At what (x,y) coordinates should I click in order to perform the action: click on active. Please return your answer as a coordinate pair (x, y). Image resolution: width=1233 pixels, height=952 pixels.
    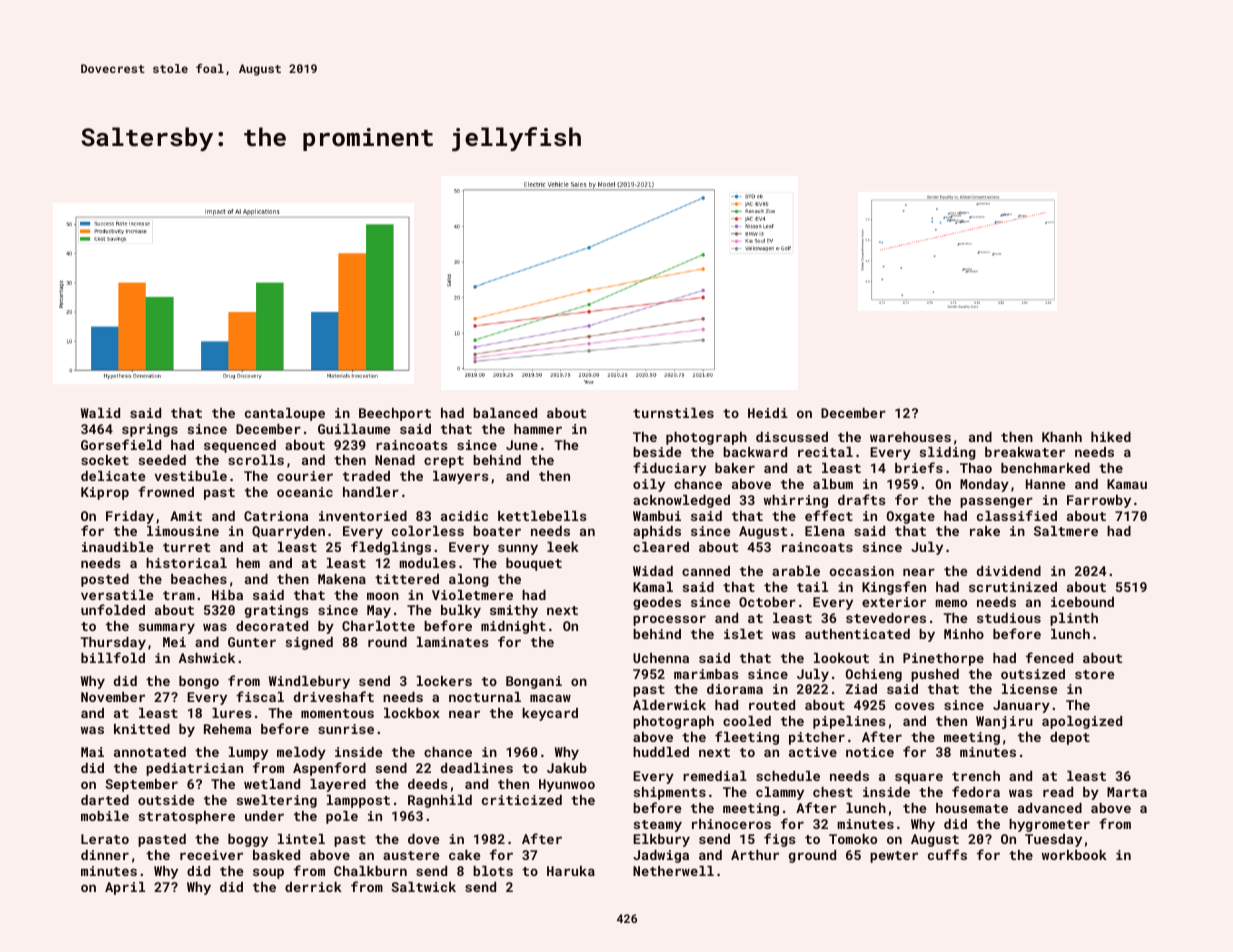
    Looking at the image, I should click on (813, 752).
